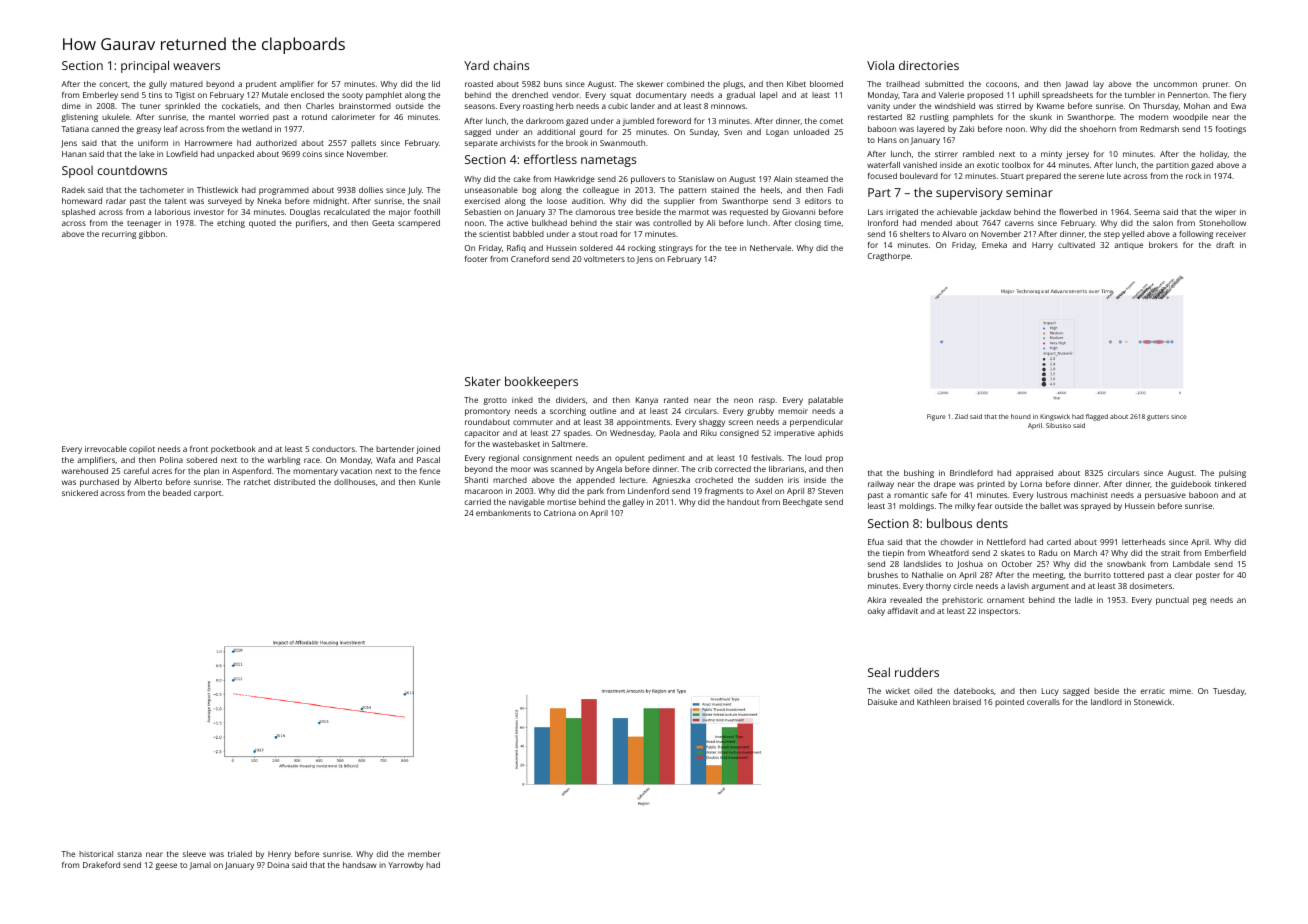 Image resolution: width=1308 pixels, height=924 pixels. I want to click on Lindenford, so click(648, 491).
